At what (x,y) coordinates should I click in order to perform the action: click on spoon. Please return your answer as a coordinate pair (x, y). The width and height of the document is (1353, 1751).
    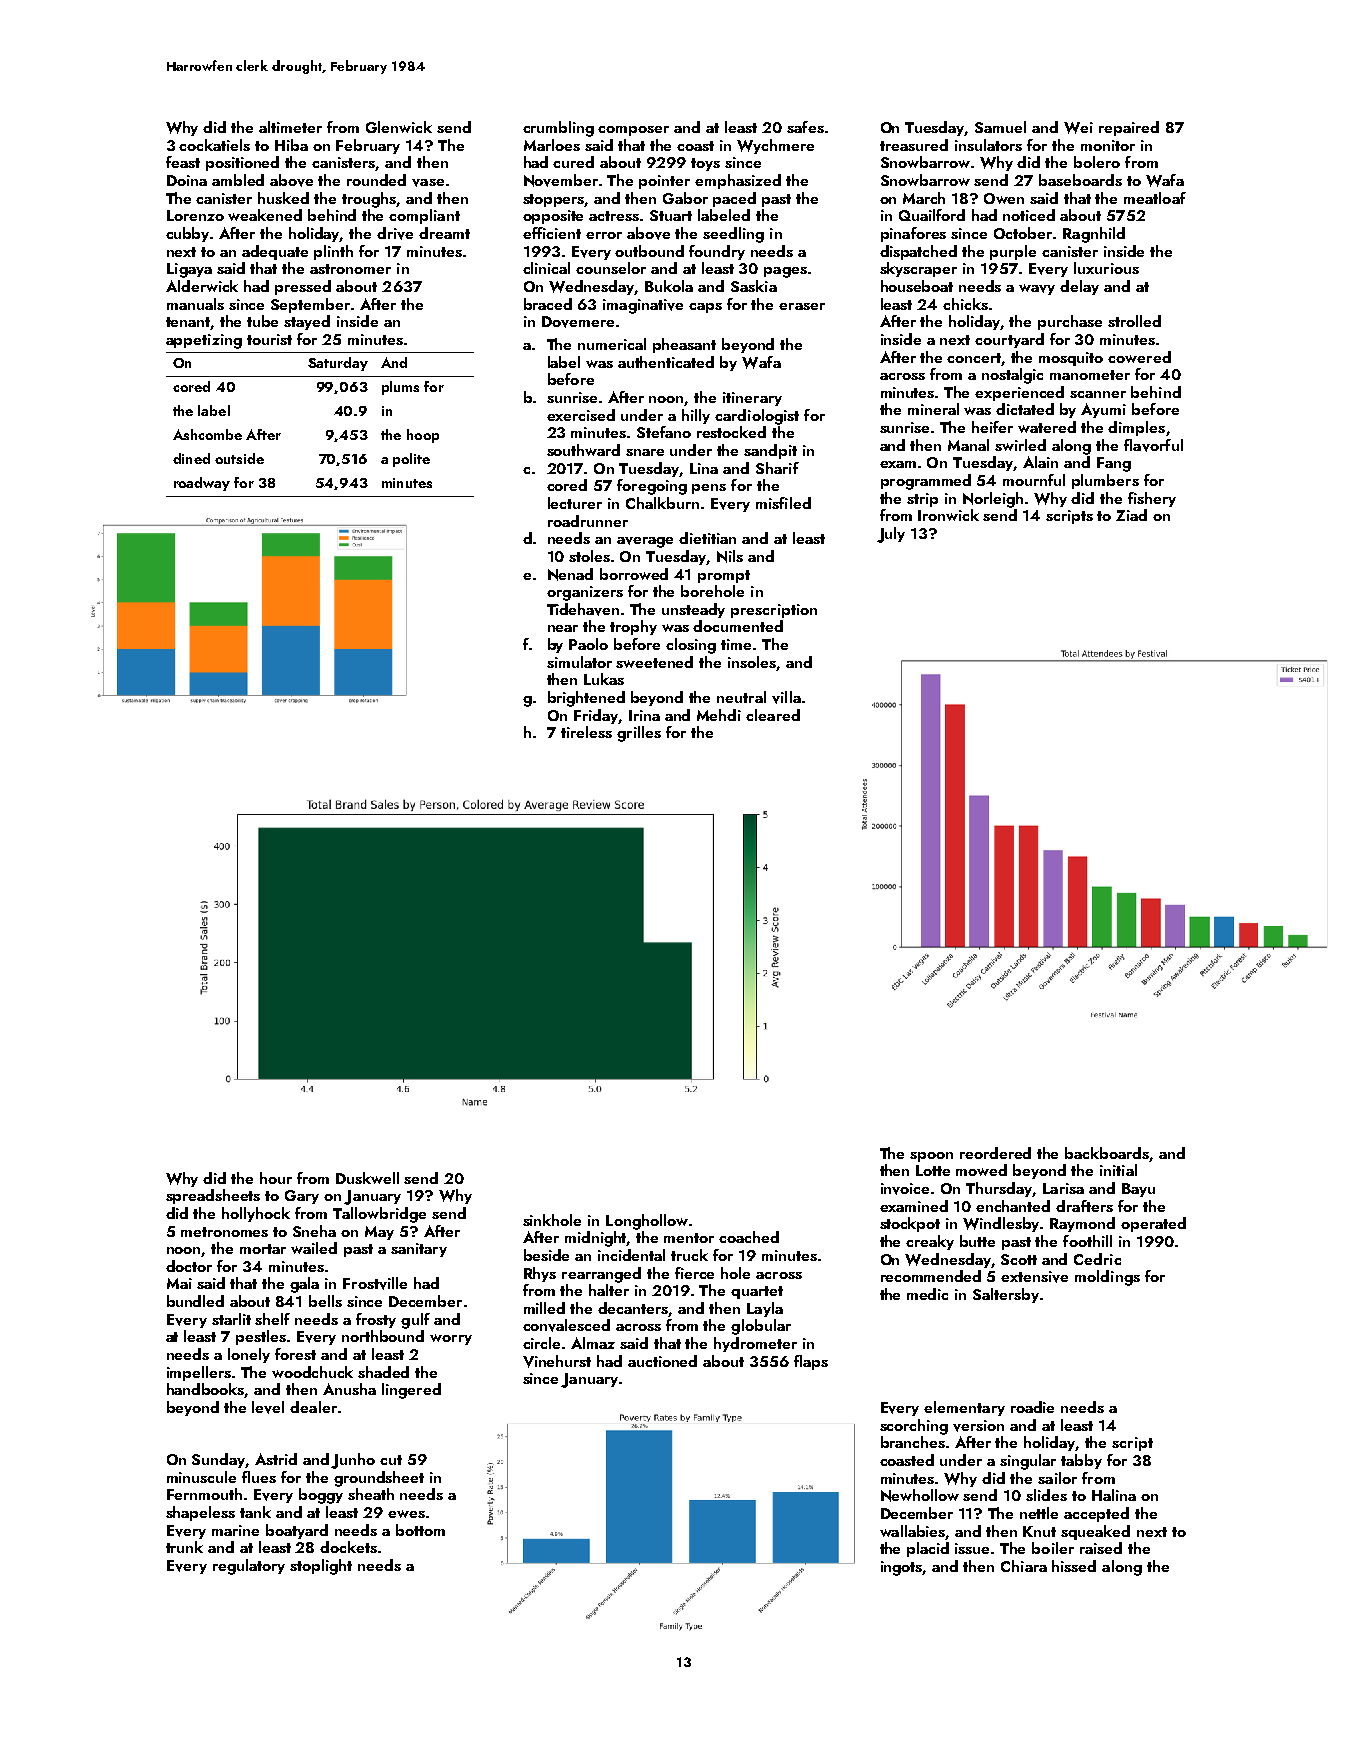
    Looking at the image, I should click on (931, 1157).
